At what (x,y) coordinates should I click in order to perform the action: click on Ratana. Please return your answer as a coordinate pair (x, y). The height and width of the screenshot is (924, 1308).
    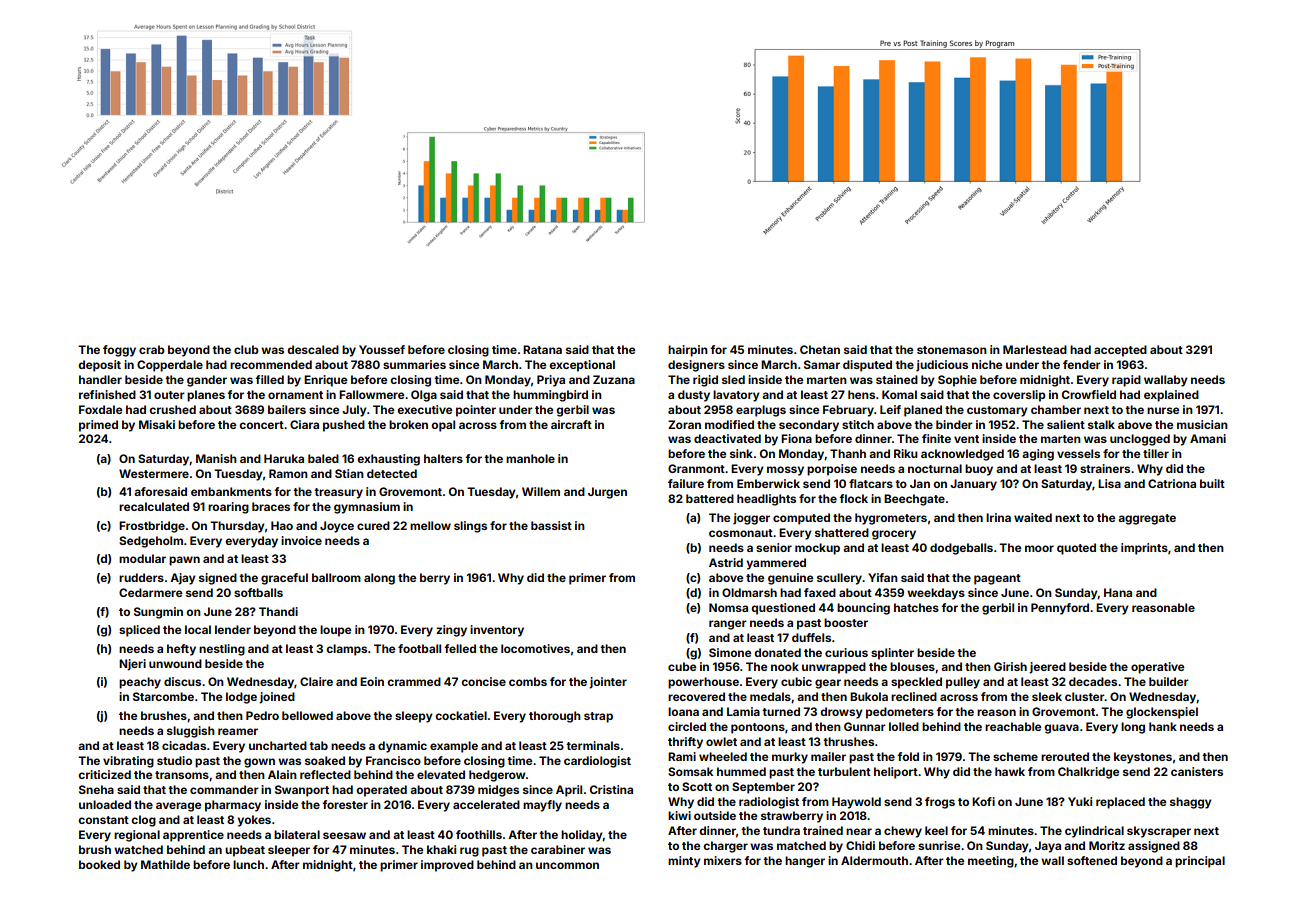
    Looking at the image, I should click on (542, 349).
